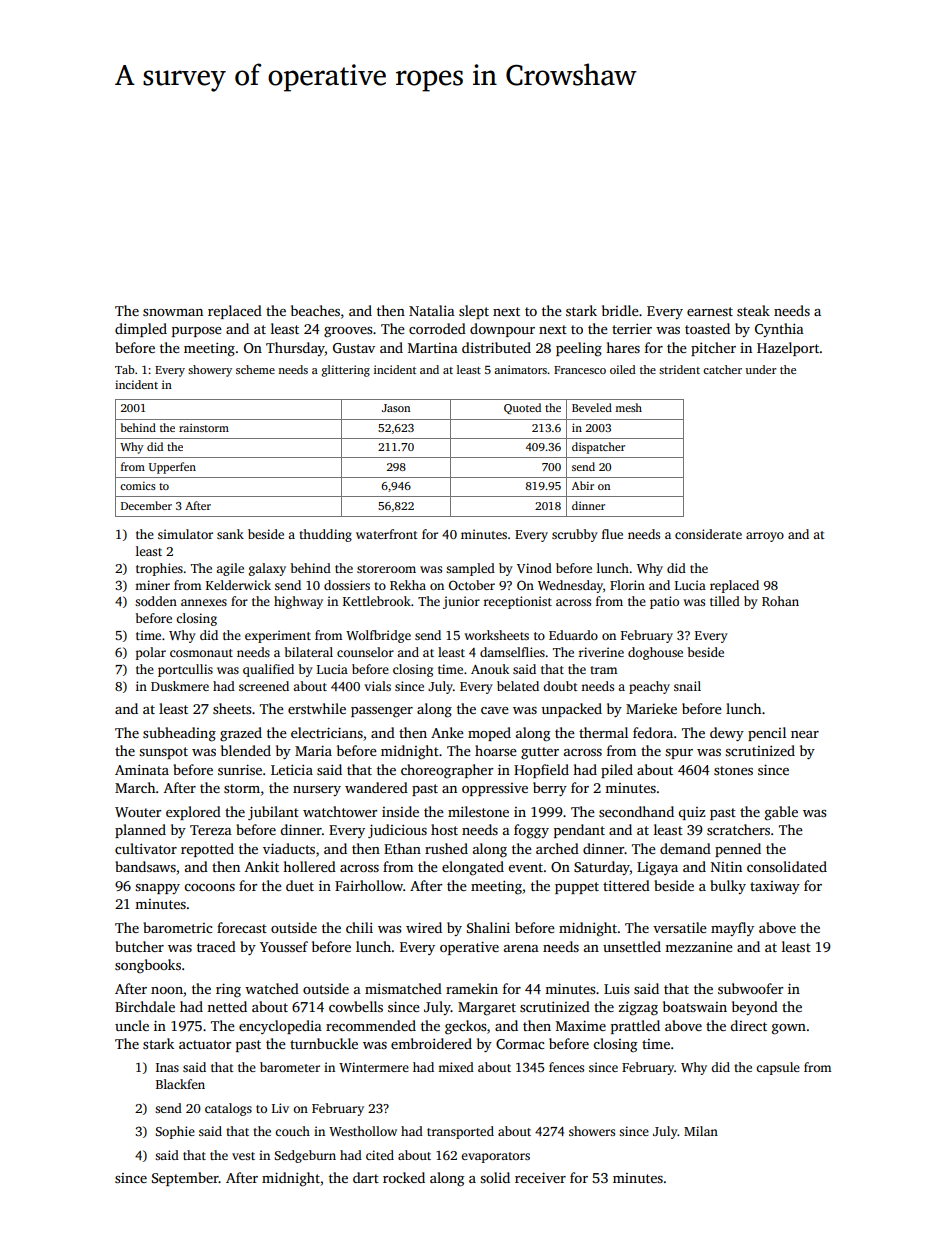 The image size is (952, 1233). What do you see at coordinates (727, 734) in the screenshot?
I see `dewy` at bounding box center [727, 734].
